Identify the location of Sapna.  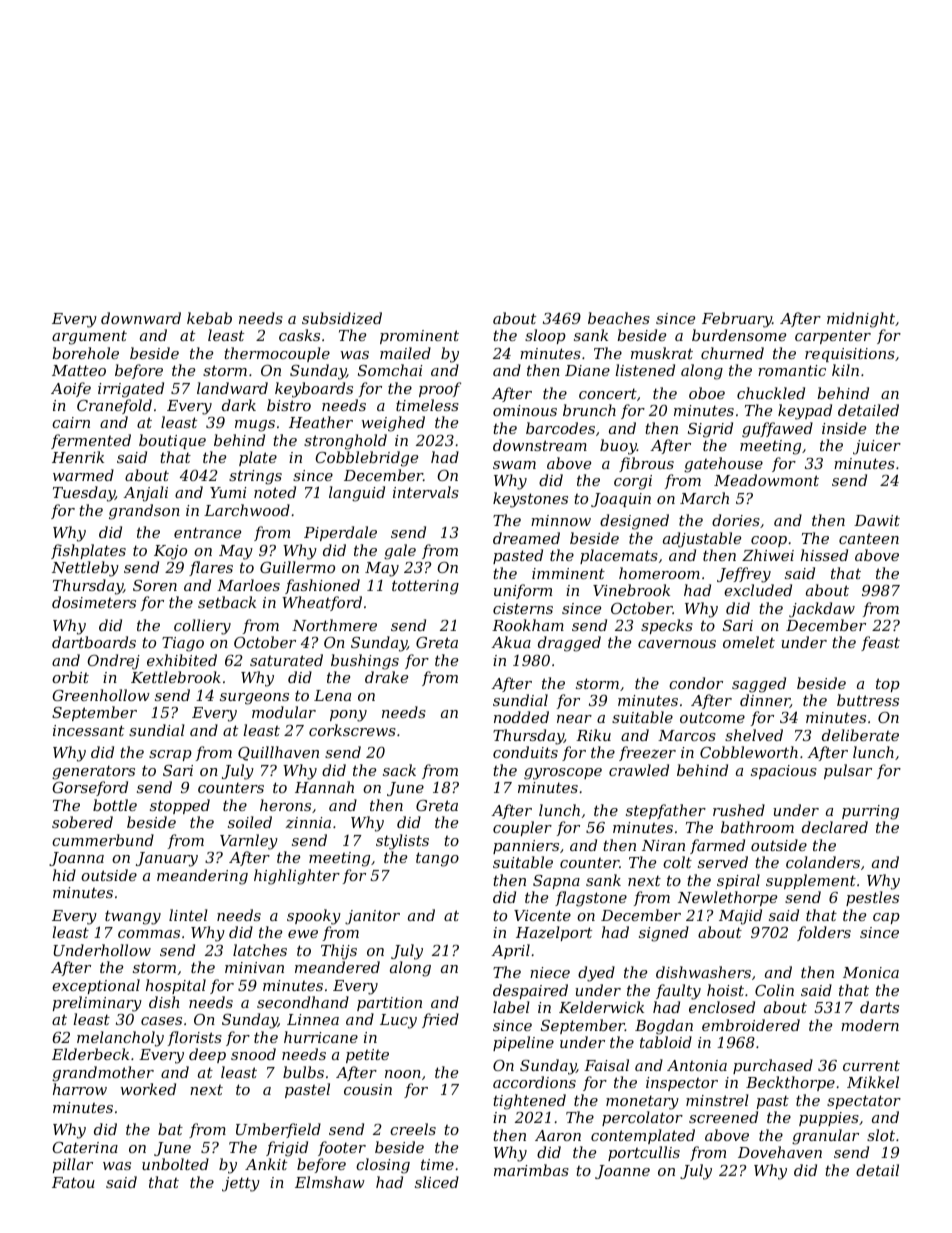
(556, 882).
